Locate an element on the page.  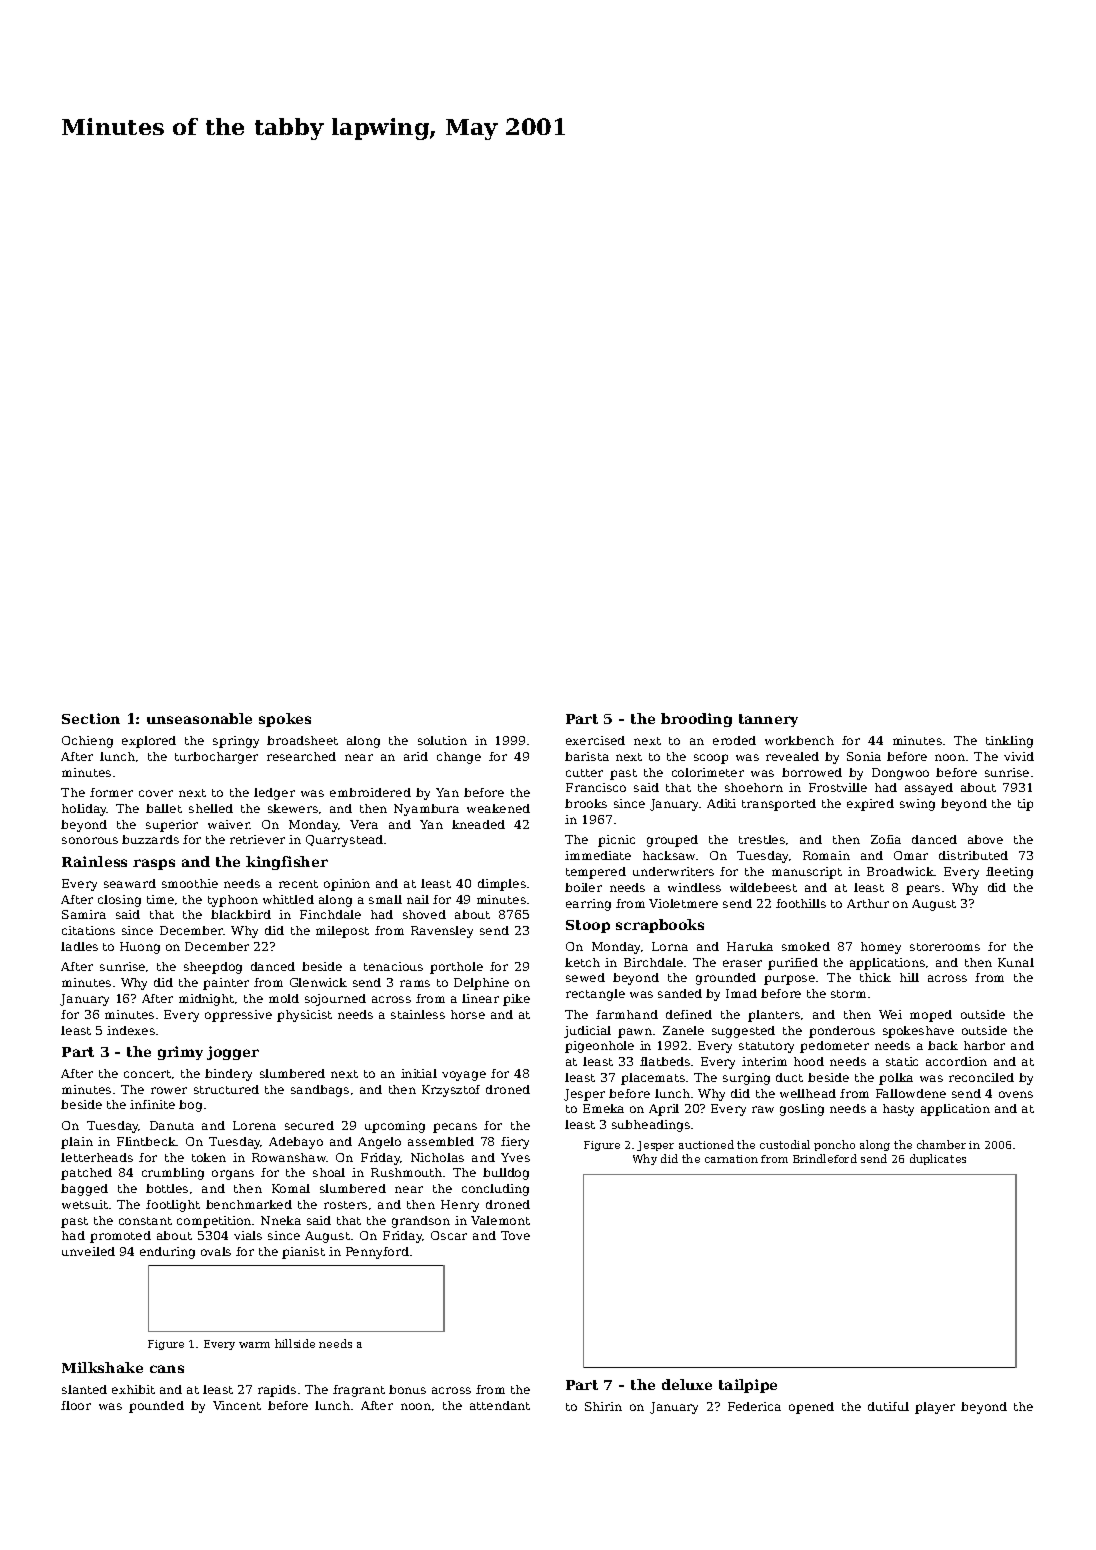
brooding is located at coordinates (696, 720).
